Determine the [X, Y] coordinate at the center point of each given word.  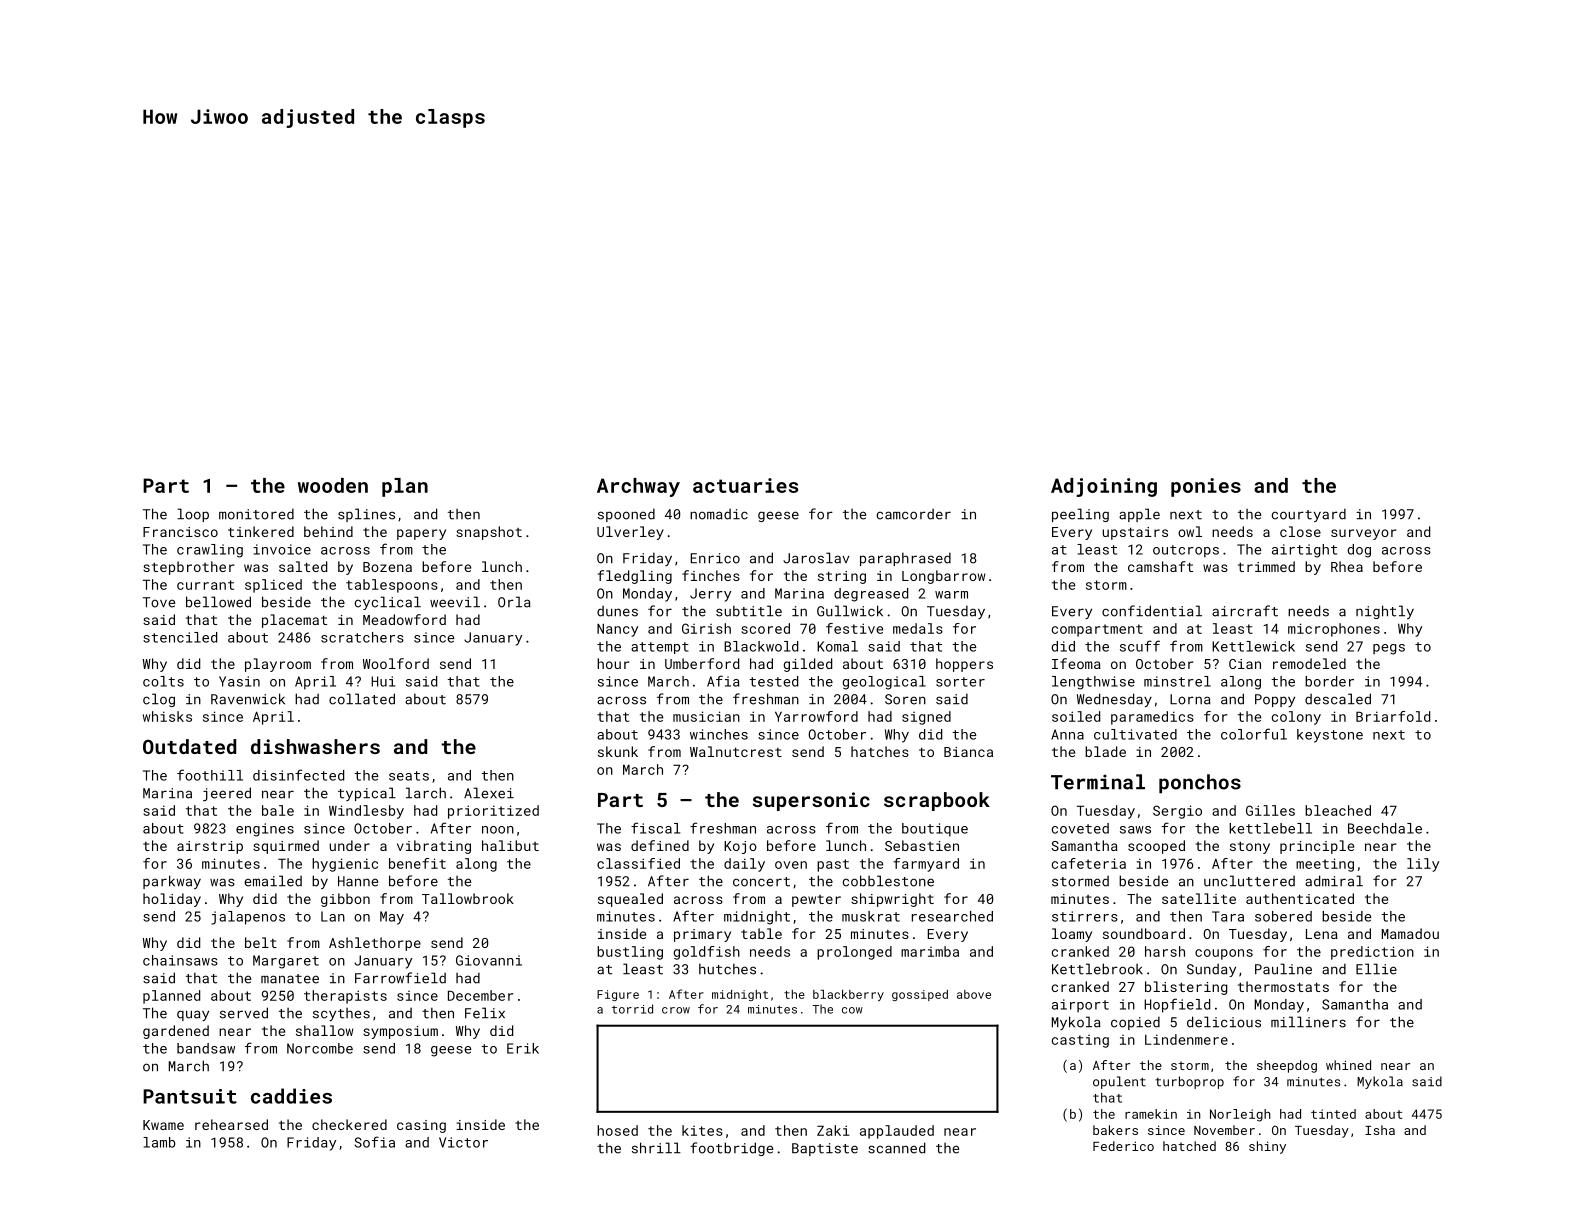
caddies [291, 1096]
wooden [333, 485]
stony [1250, 848]
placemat [294, 621]
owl [1190, 531]
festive [854, 628]
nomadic [719, 514]
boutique [935, 830]
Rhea [1347, 566]
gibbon [345, 900]
